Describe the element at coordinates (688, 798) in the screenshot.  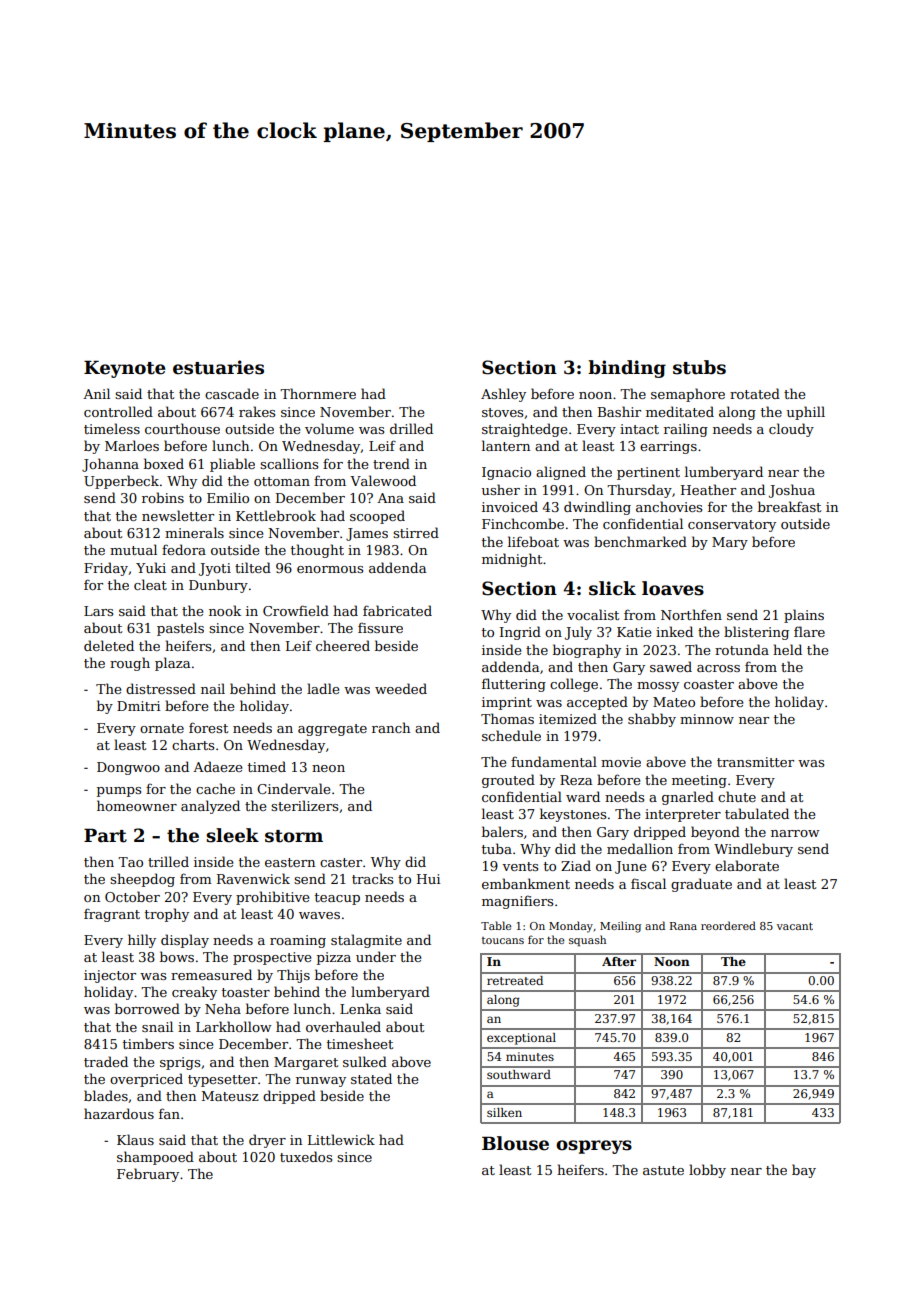
I see `gnarled` at that location.
